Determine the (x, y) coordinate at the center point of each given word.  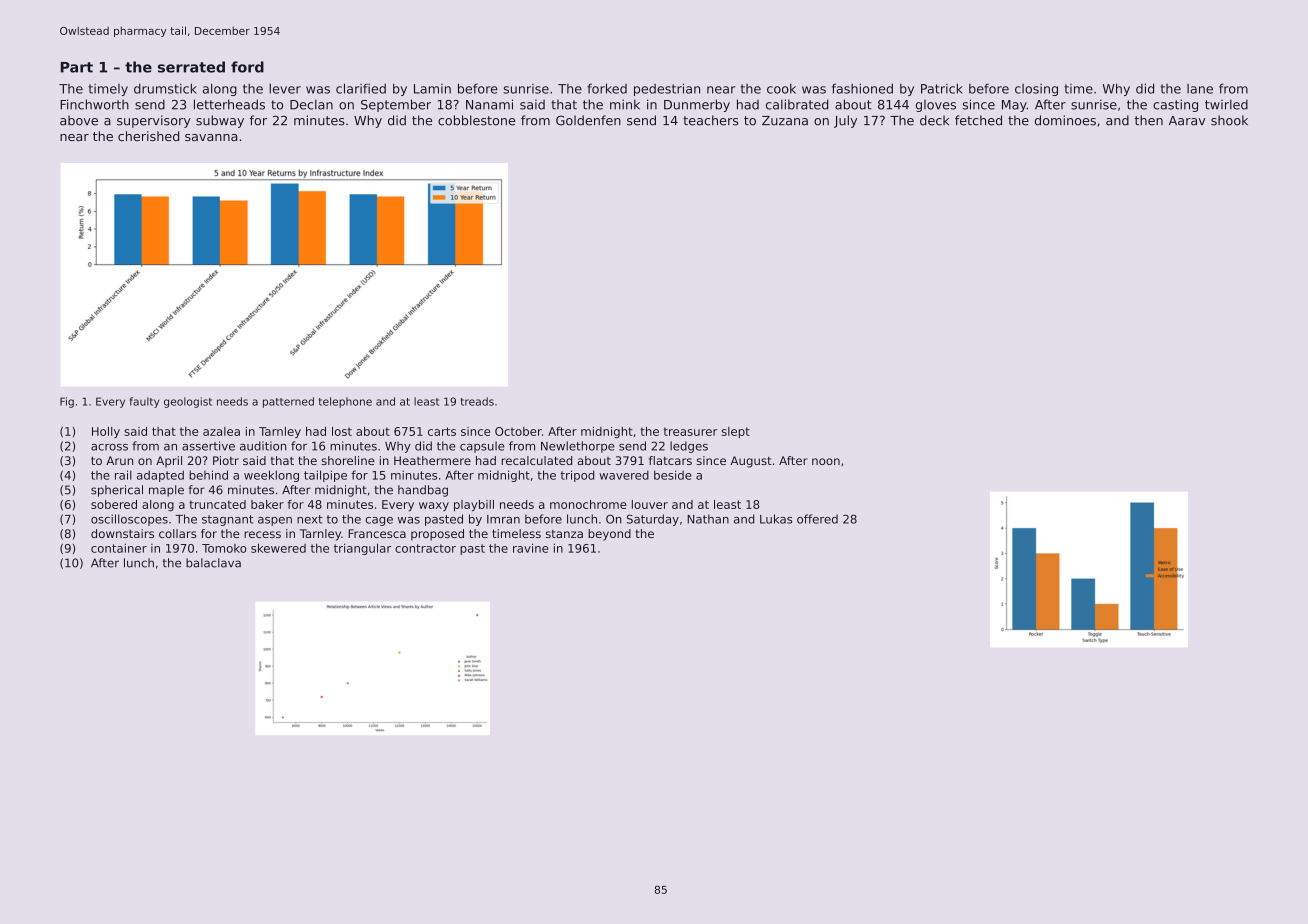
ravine (531, 548)
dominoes (1065, 120)
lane (1200, 89)
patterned (288, 402)
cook (781, 89)
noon (826, 461)
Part (77, 67)
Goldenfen (588, 120)
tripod (577, 476)
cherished (148, 136)
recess (262, 534)
